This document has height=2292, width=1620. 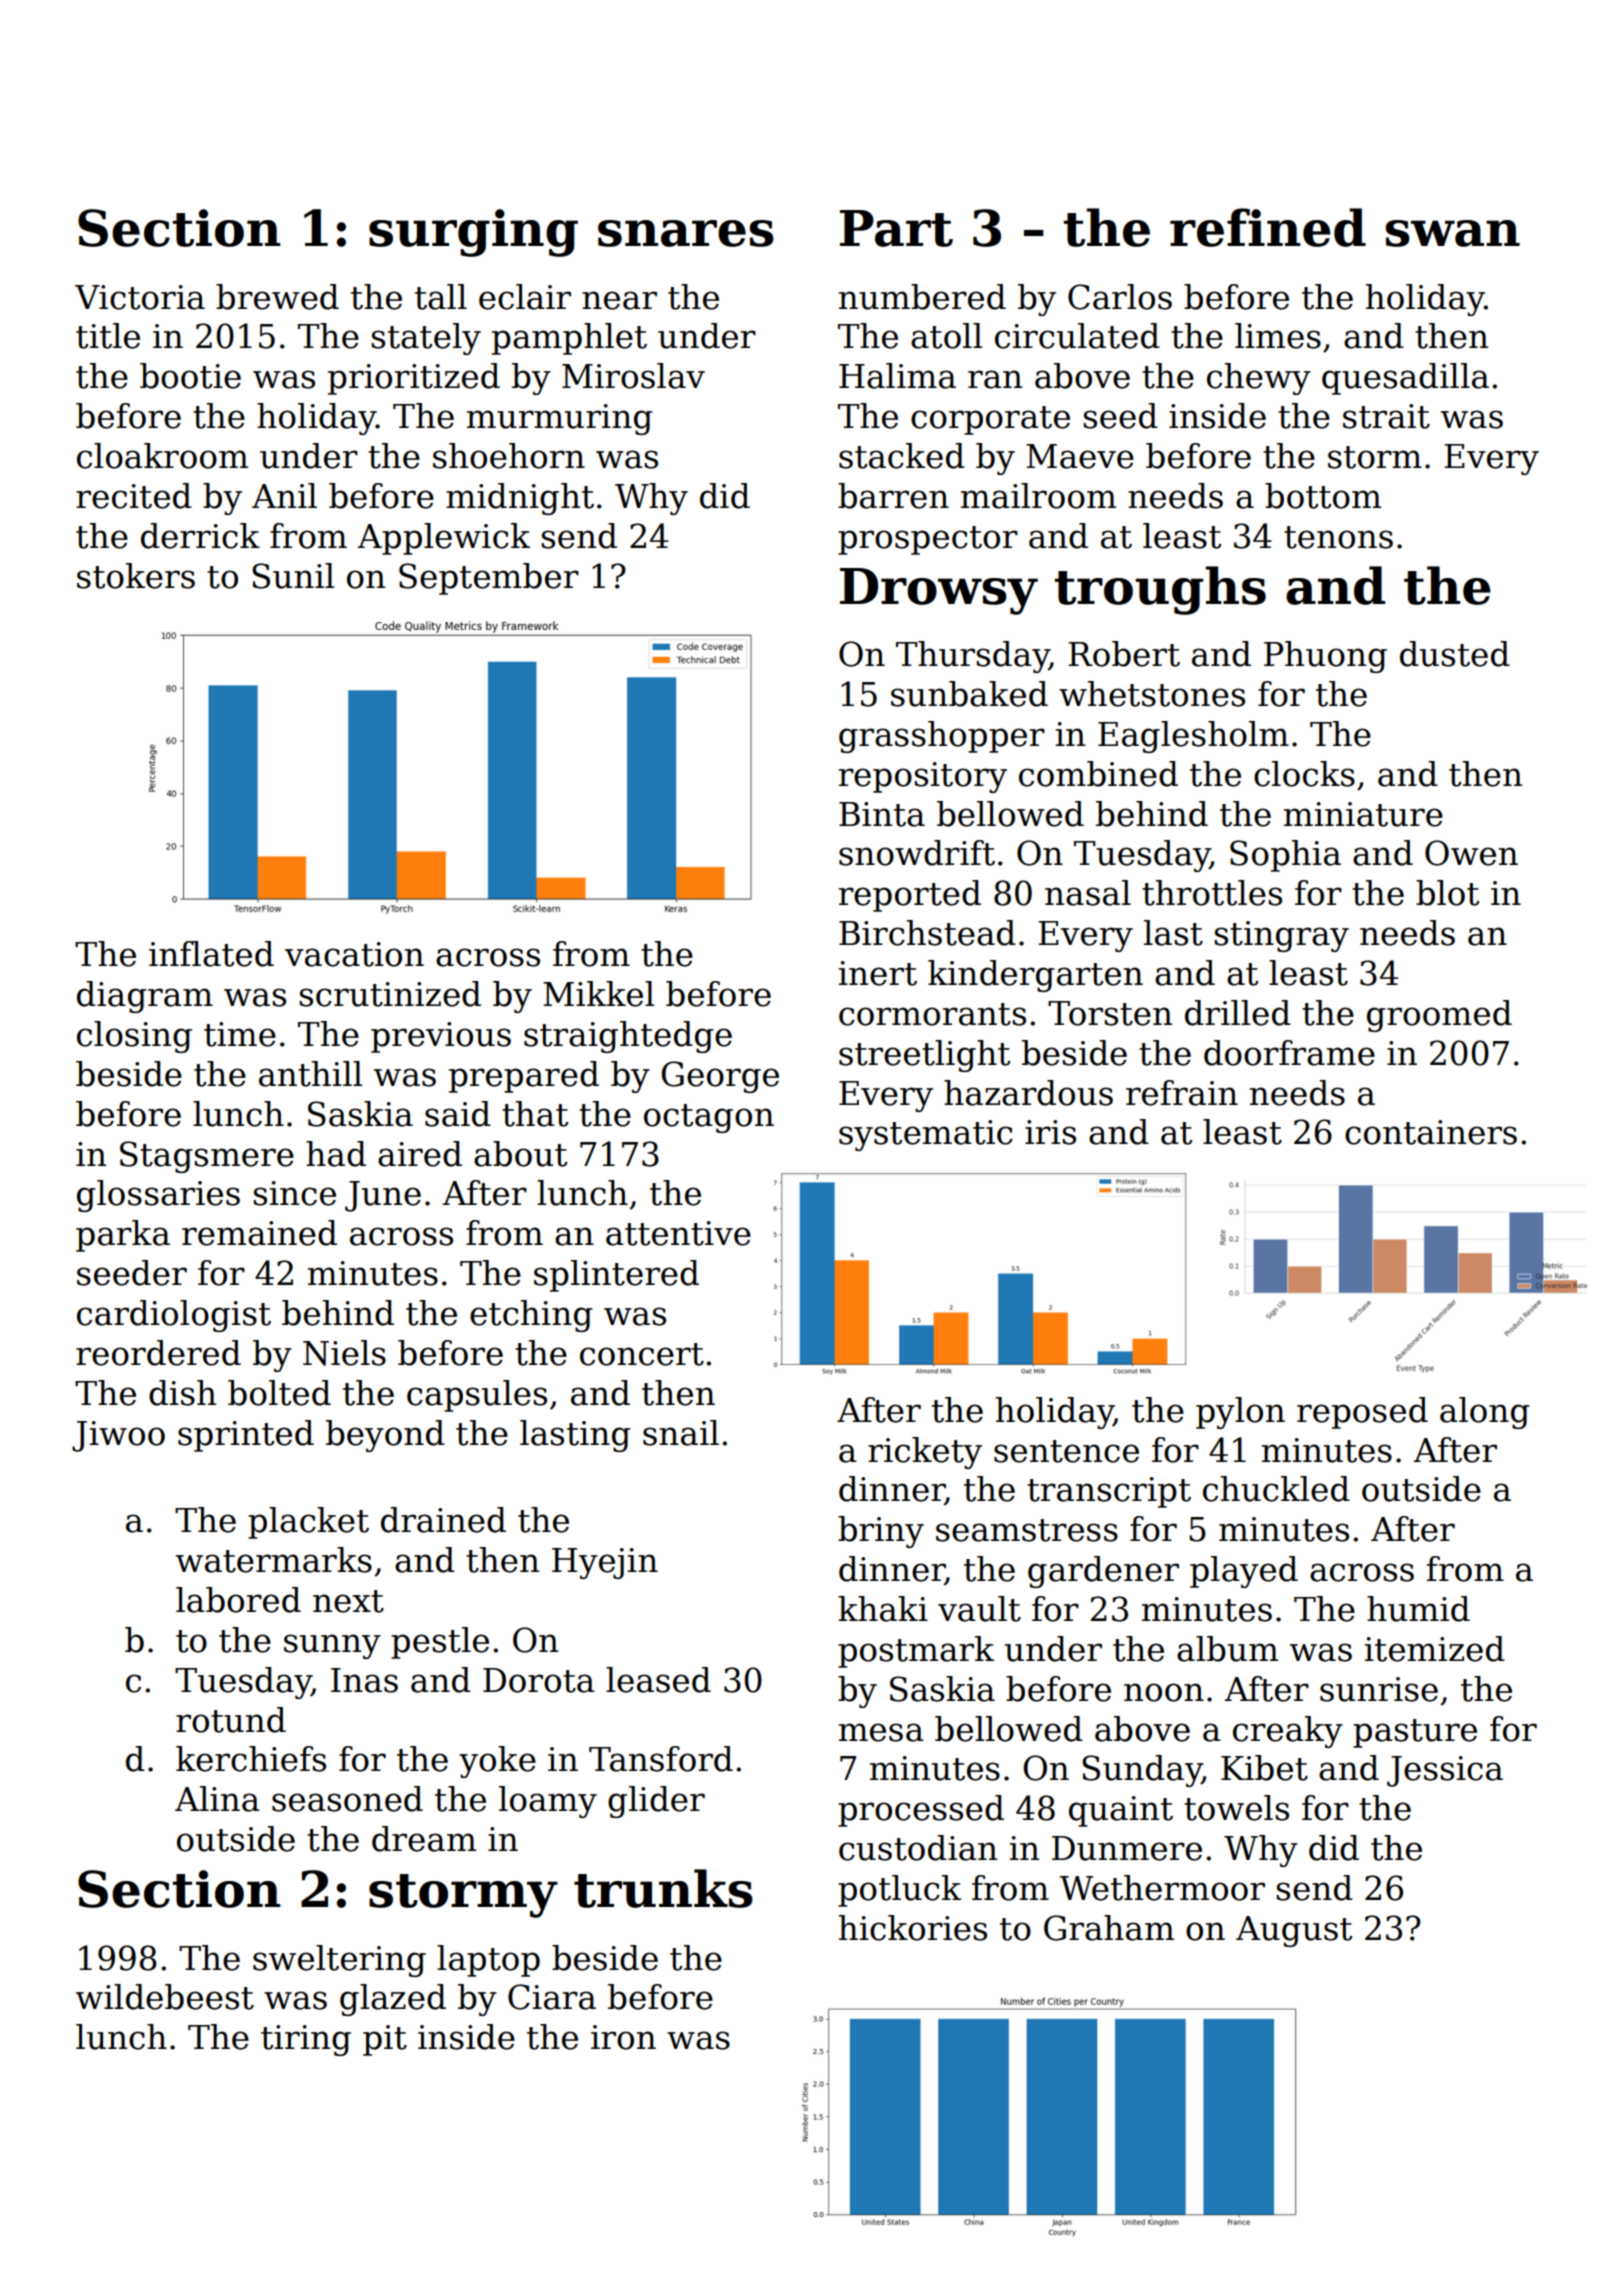 I want to click on glazed, so click(x=393, y=2000).
